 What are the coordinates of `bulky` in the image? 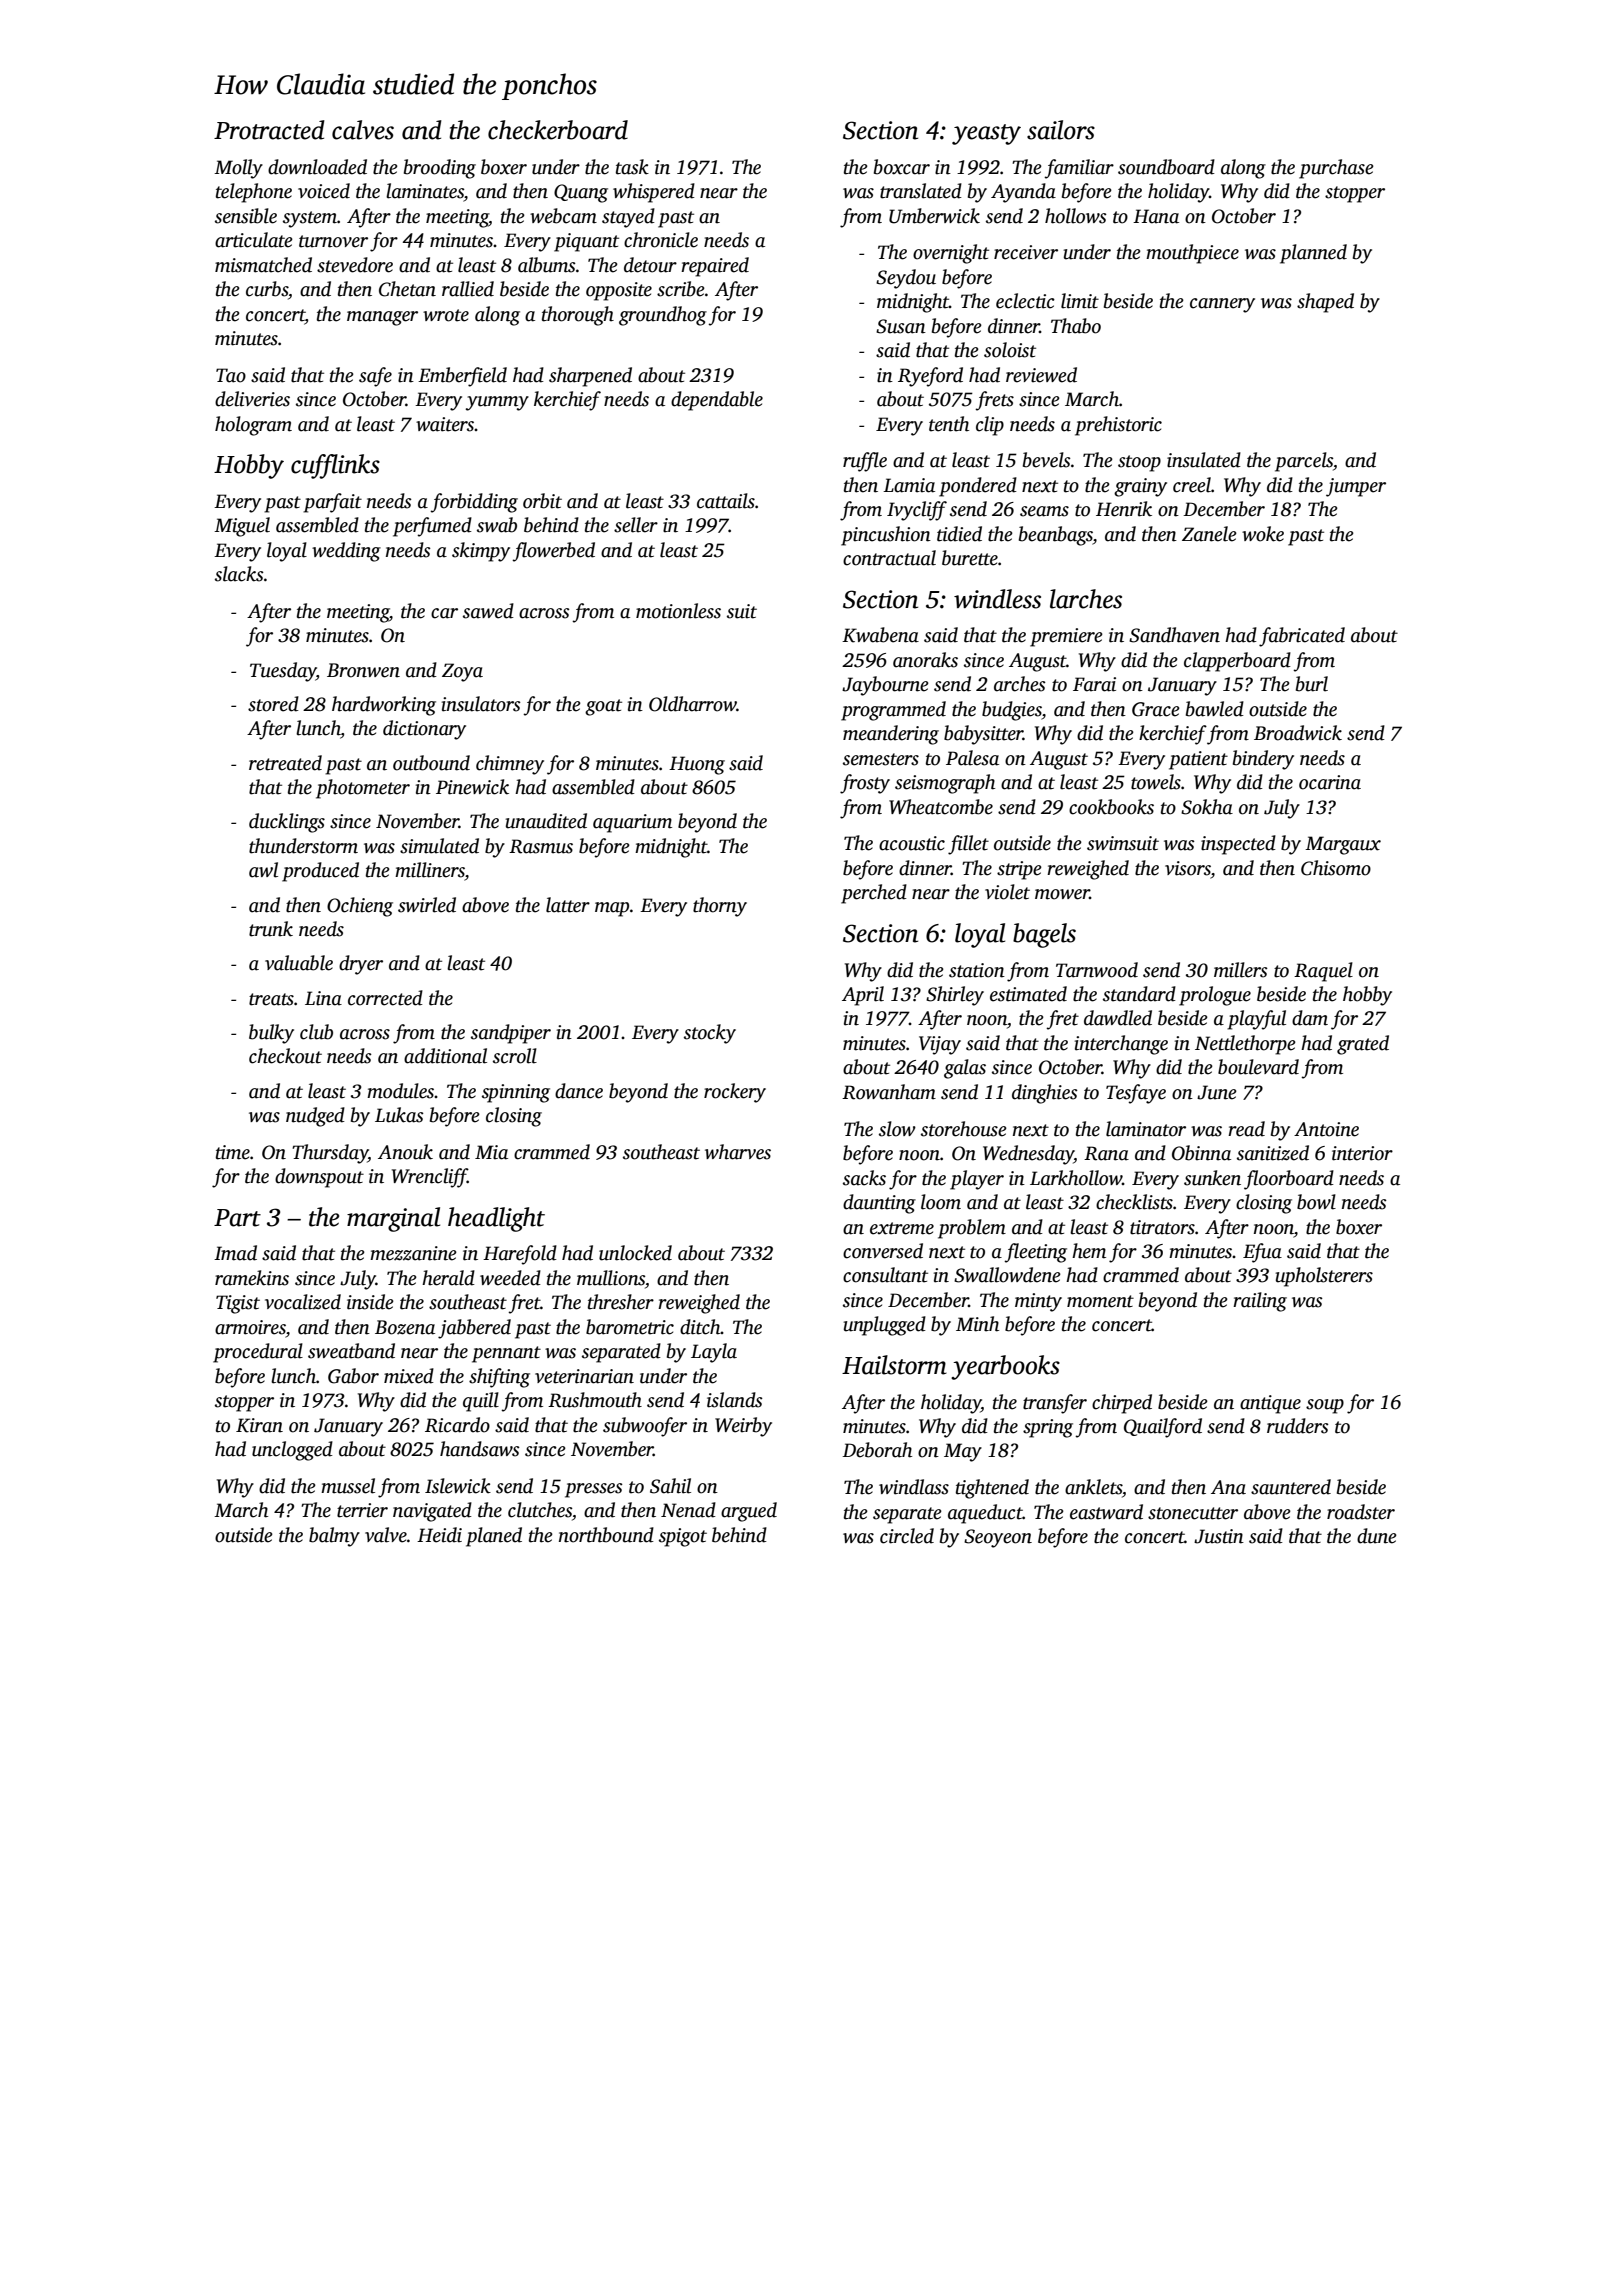 It's located at (271, 1034).
